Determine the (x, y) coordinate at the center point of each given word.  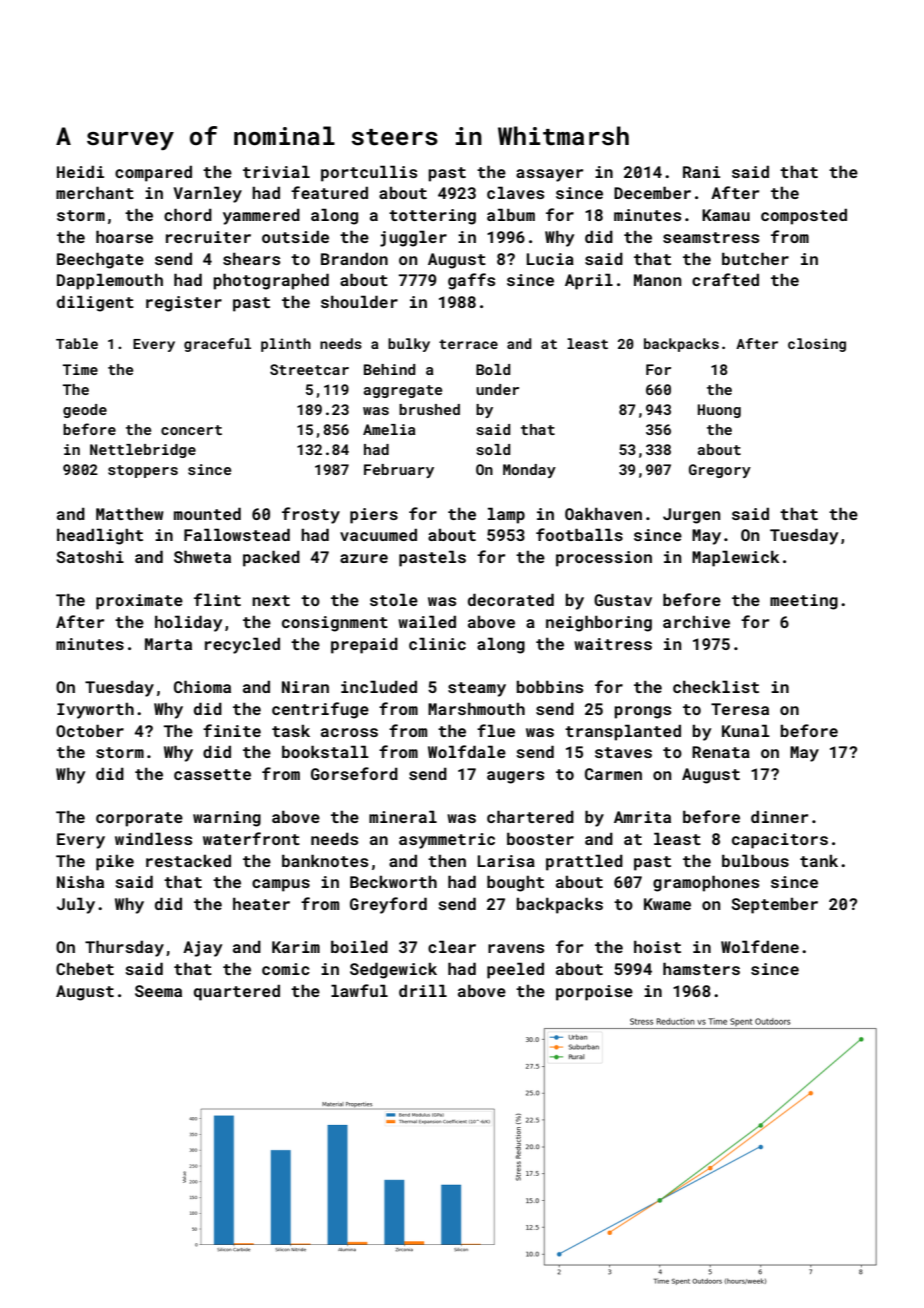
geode (85, 411)
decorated (511, 599)
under (497, 389)
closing (817, 345)
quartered (237, 992)
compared (153, 173)
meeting (804, 602)
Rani (701, 172)
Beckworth (393, 882)
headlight (100, 536)
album (511, 214)
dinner (779, 816)
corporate (139, 819)
